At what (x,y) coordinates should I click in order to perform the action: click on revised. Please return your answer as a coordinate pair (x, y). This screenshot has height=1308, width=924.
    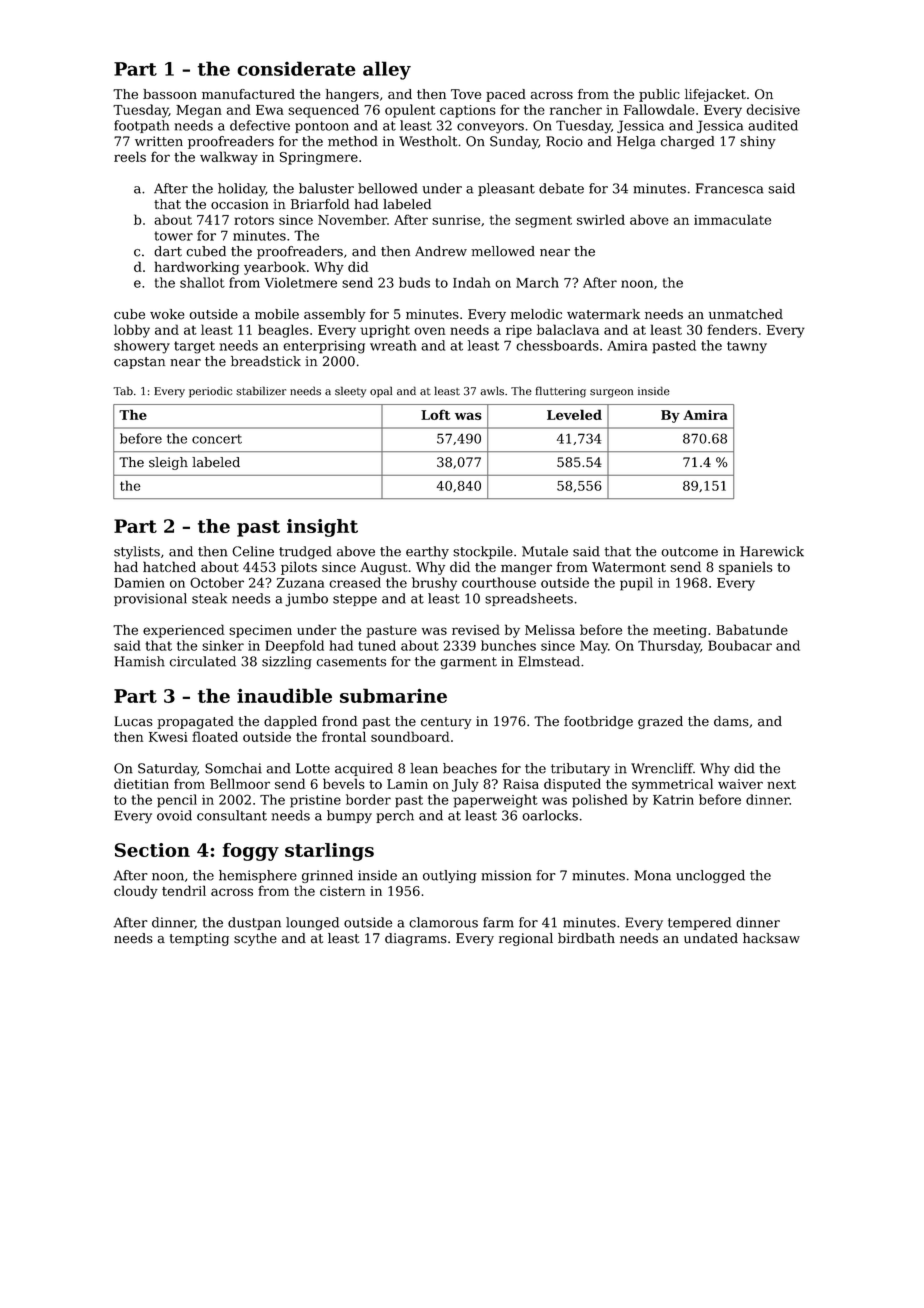
    Looking at the image, I should click on (476, 629).
